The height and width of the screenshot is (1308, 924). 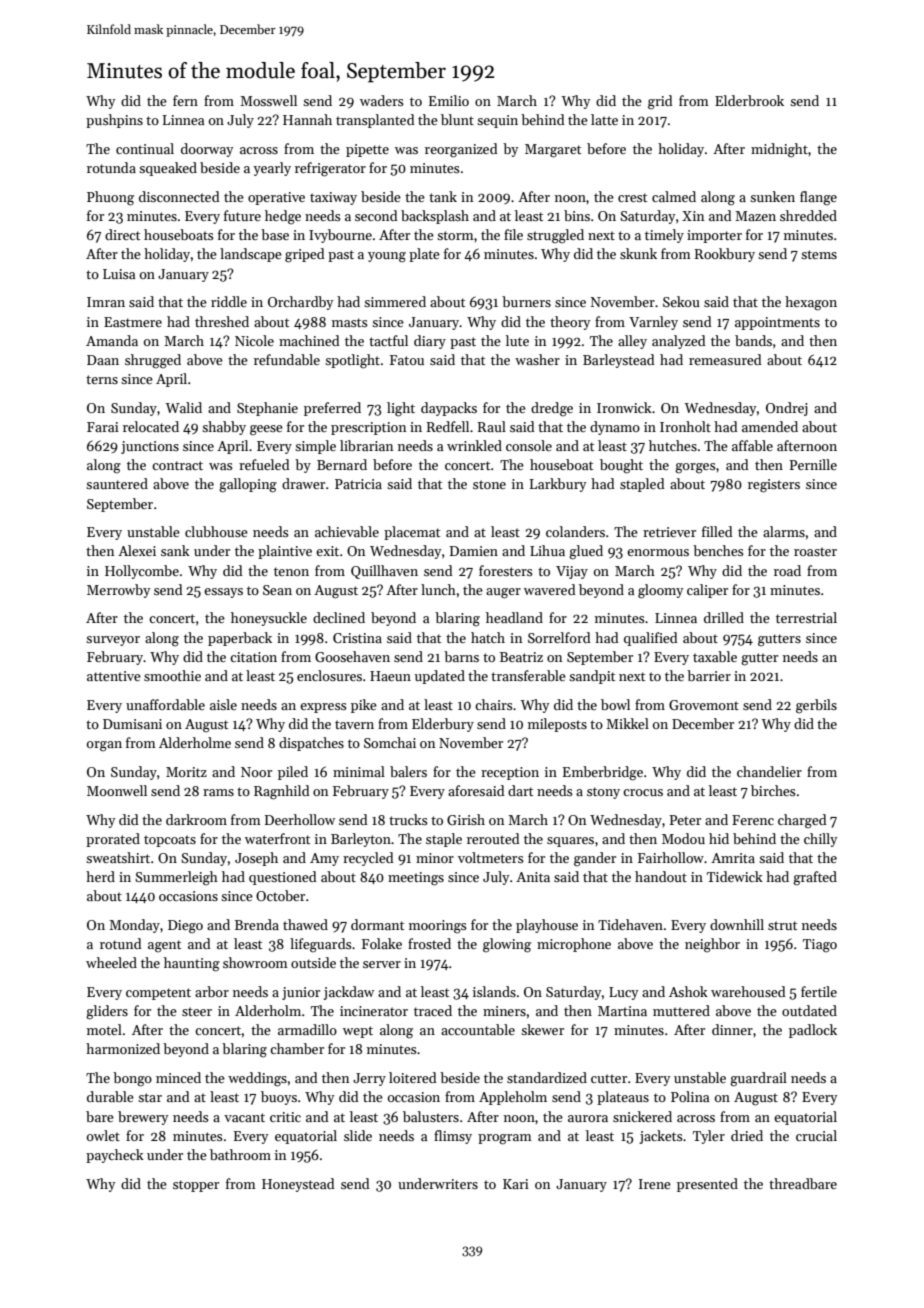 What do you see at coordinates (438, 927) in the screenshot?
I see `moorings` at bounding box center [438, 927].
